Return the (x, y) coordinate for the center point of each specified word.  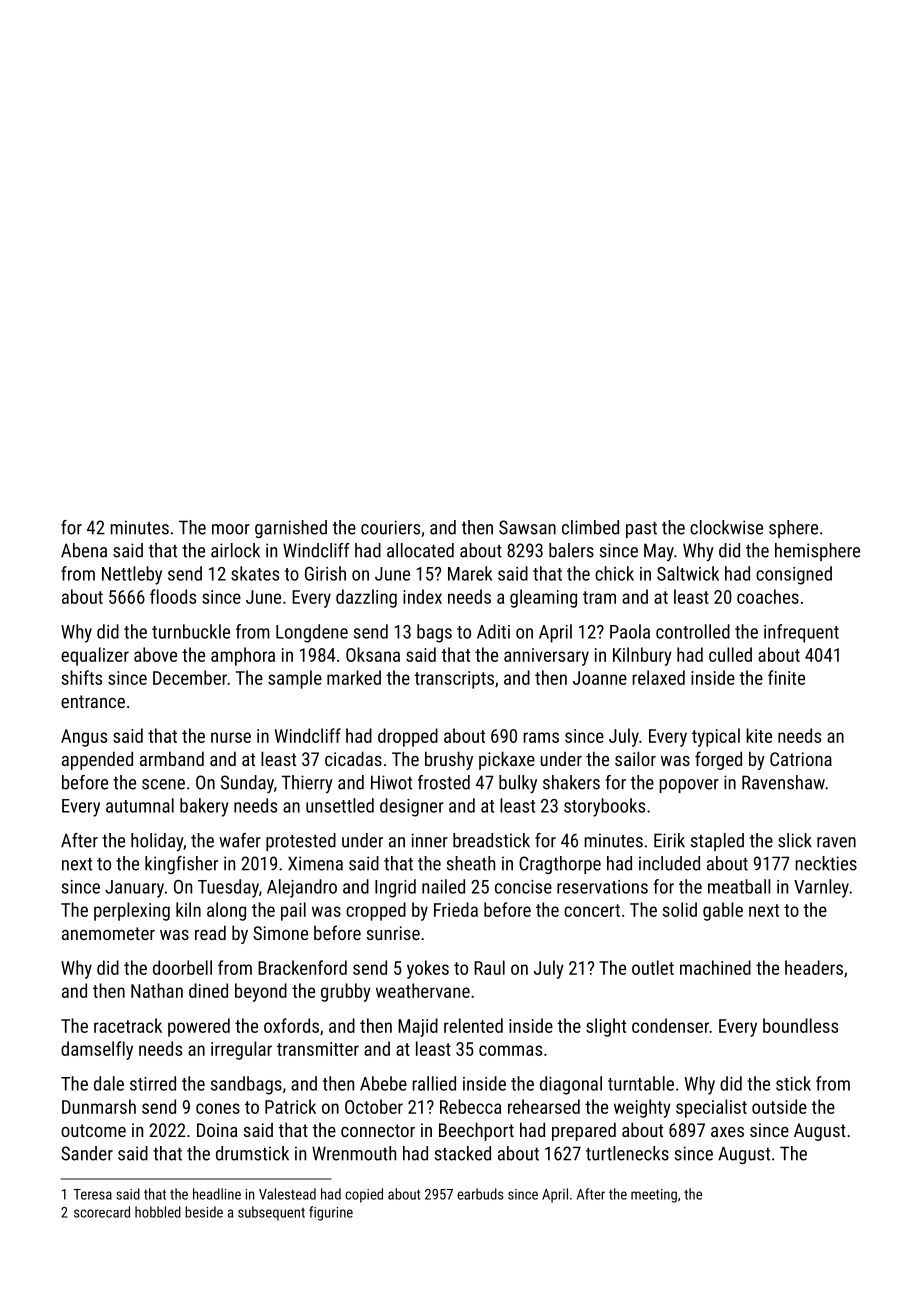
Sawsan (527, 527)
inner (430, 840)
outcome (93, 1130)
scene (163, 784)
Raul (489, 967)
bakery (204, 807)
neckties (826, 863)
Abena (84, 550)
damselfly (97, 1050)
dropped (408, 737)
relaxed (658, 677)
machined (715, 967)
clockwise (726, 527)
